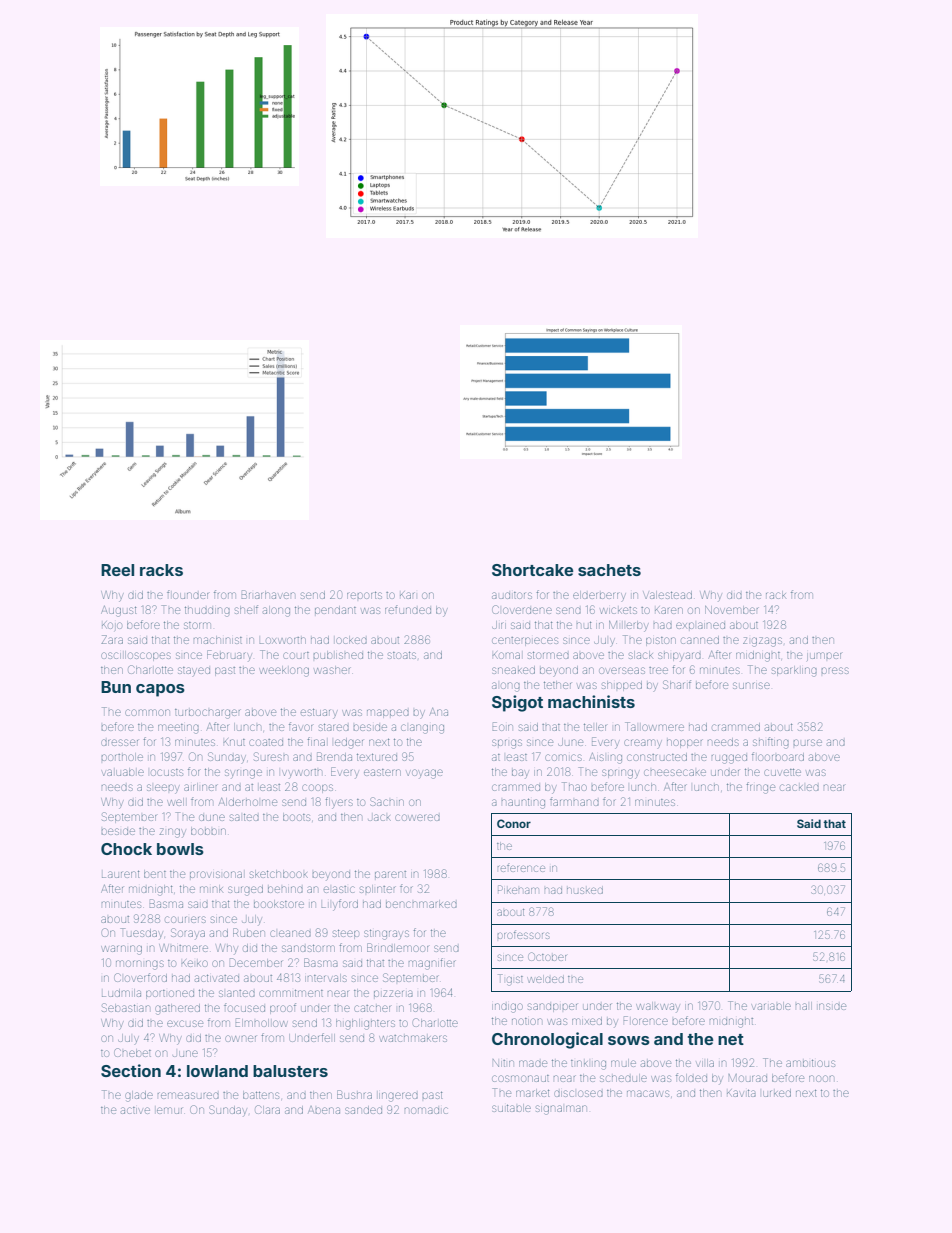  I want to click on turbocharger, so click(208, 714).
